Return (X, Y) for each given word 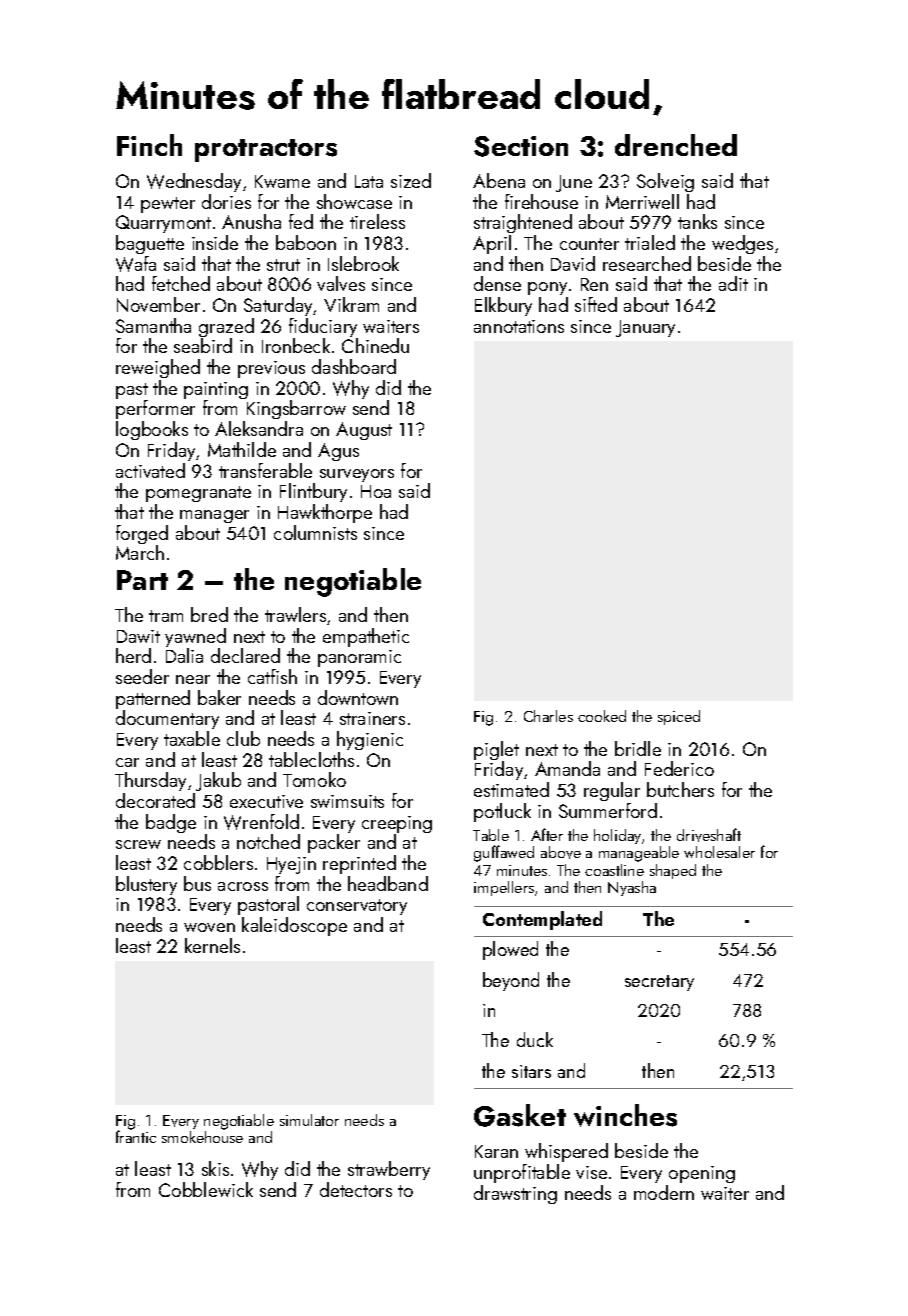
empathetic (366, 637)
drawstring (515, 1194)
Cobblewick (206, 1189)
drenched (676, 145)
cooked (602, 716)
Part (142, 580)
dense (497, 283)
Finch (149, 145)
